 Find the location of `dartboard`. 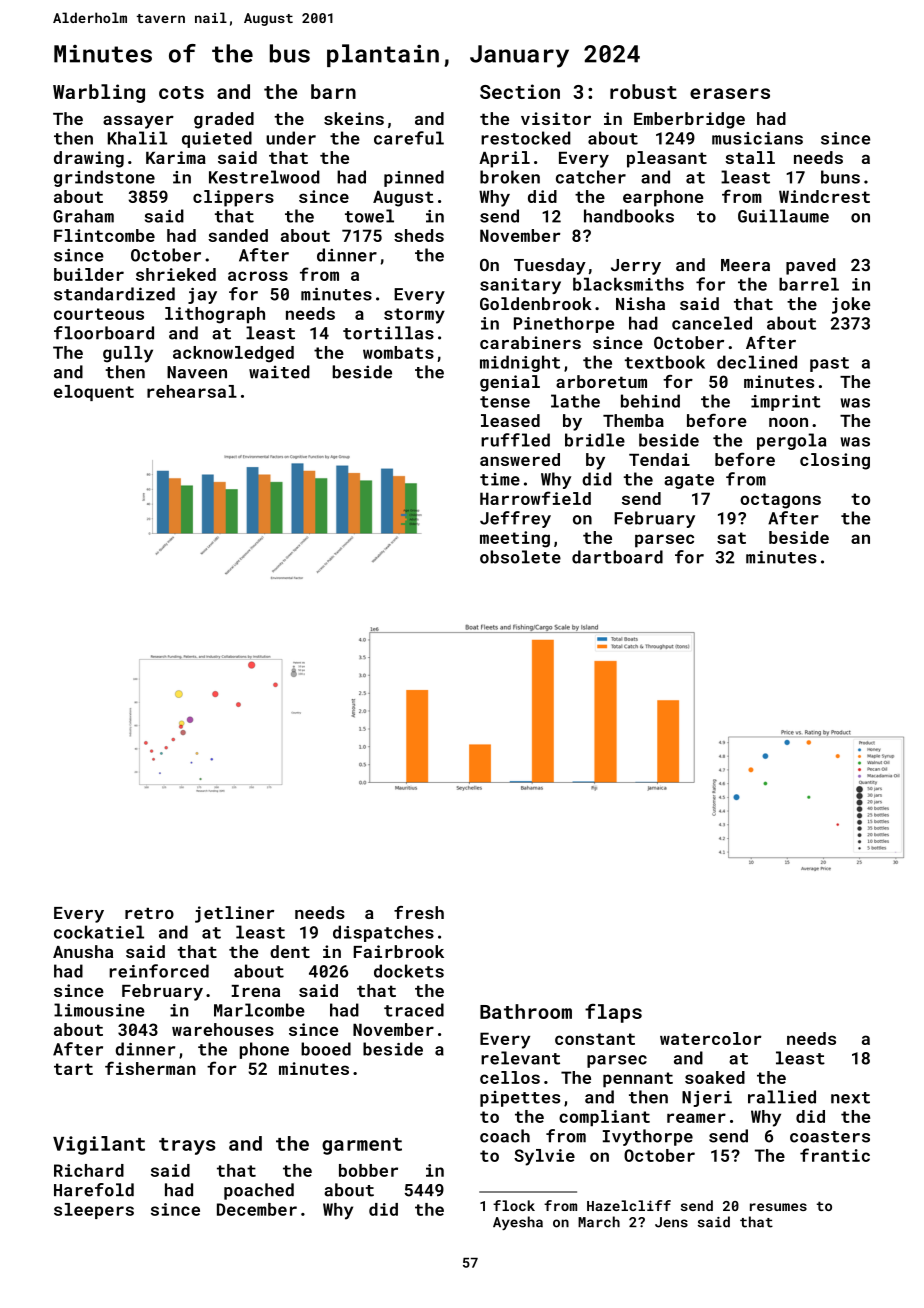

dartboard is located at coordinates (617, 557).
